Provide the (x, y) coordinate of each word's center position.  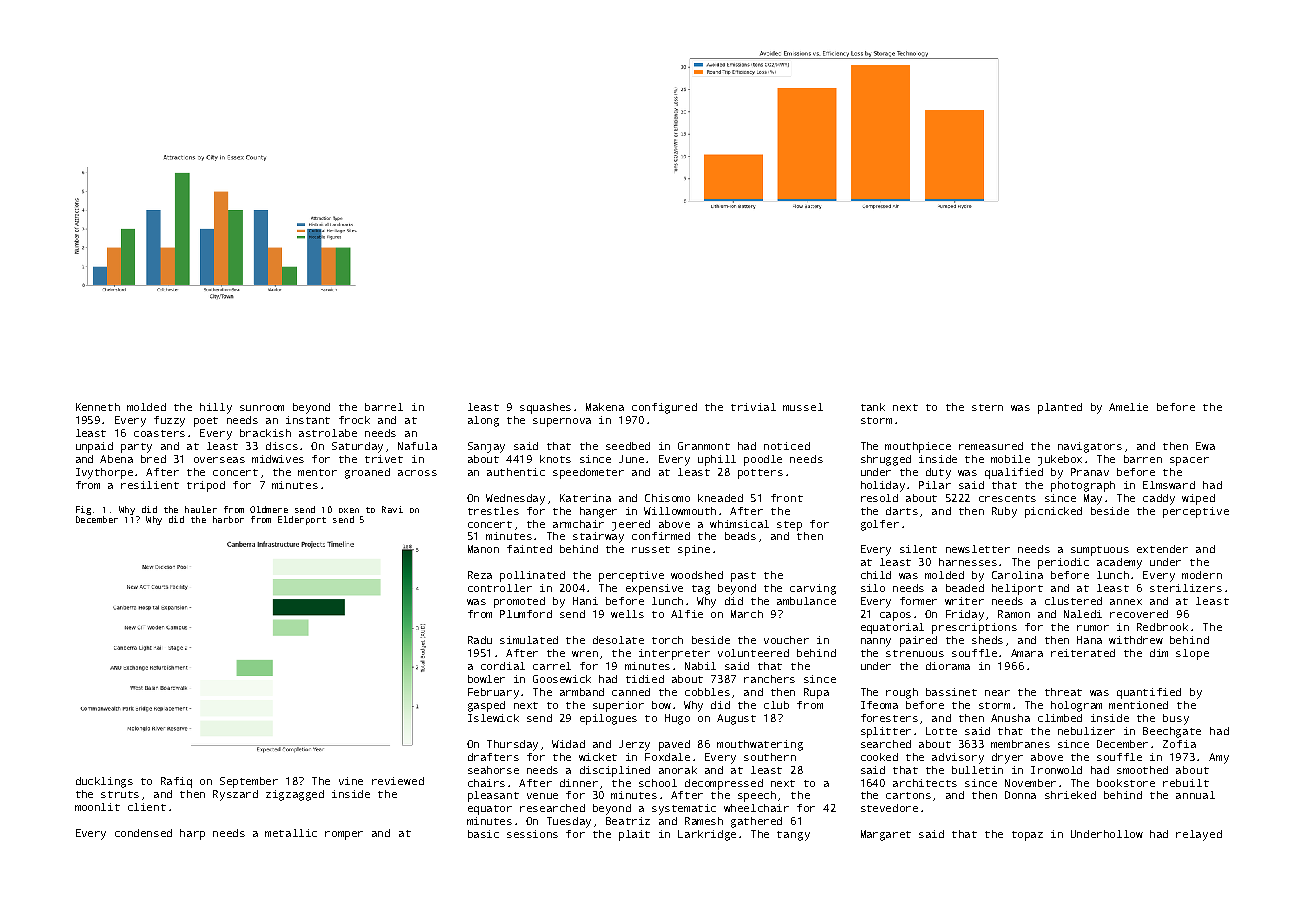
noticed (787, 446)
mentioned (1138, 705)
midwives (278, 459)
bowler (486, 679)
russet (651, 549)
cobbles (707, 692)
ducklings (104, 782)
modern (1202, 575)
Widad (568, 744)
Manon (483, 549)
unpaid (94, 447)
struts (120, 794)
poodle (763, 460)
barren (1143, 459)
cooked (879, 757)
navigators (1090, 447)
